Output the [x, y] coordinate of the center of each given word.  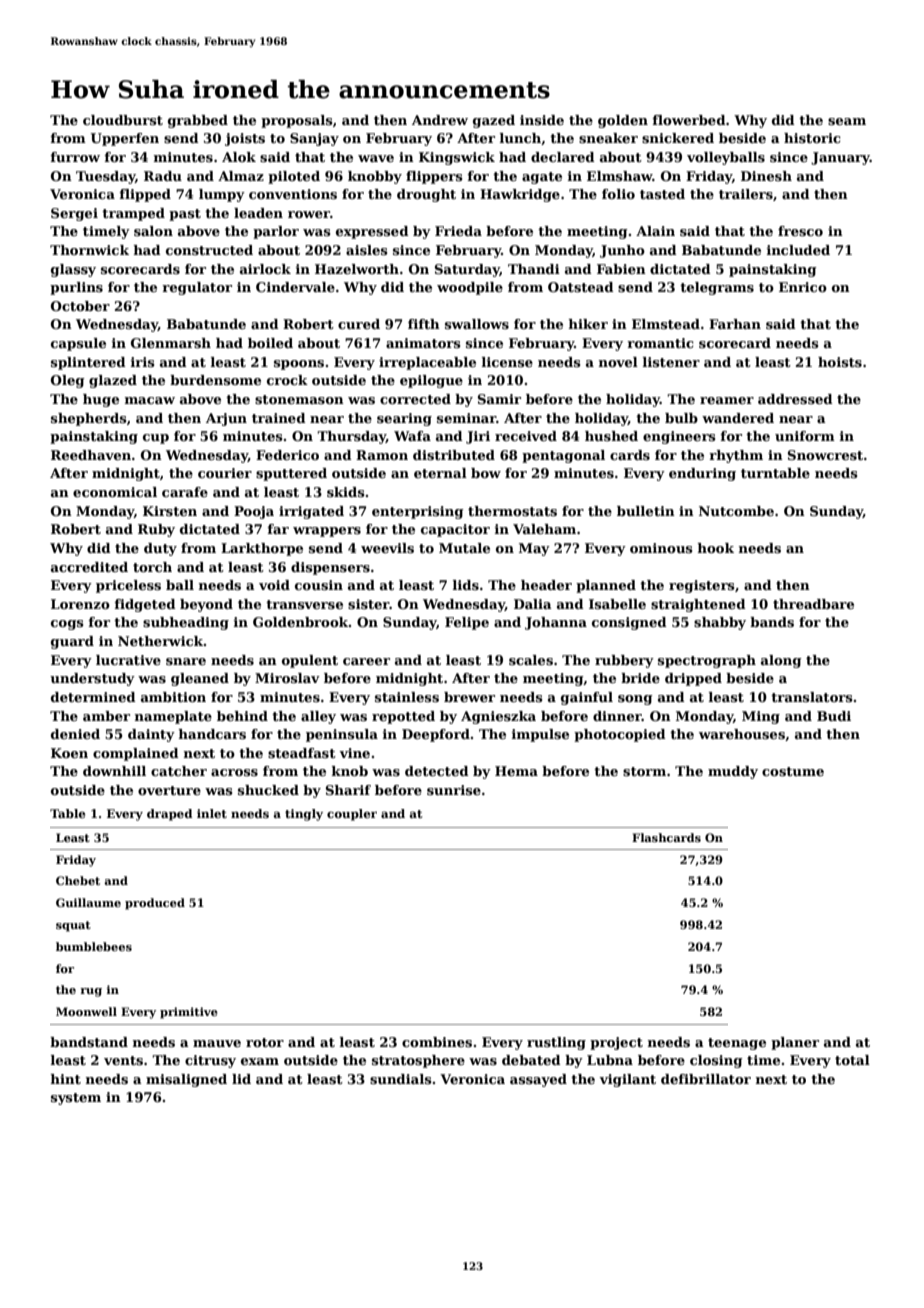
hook [716, 548]
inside [542, 120]
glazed [113, 381]
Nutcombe [736, 511]
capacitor [455, 530]
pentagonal [563, 456]
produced [155, 904]
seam [847, 121]
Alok [239, 157]
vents [123, 1060]
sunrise [454, 790]
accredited [89, 567]
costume [793, 771]
